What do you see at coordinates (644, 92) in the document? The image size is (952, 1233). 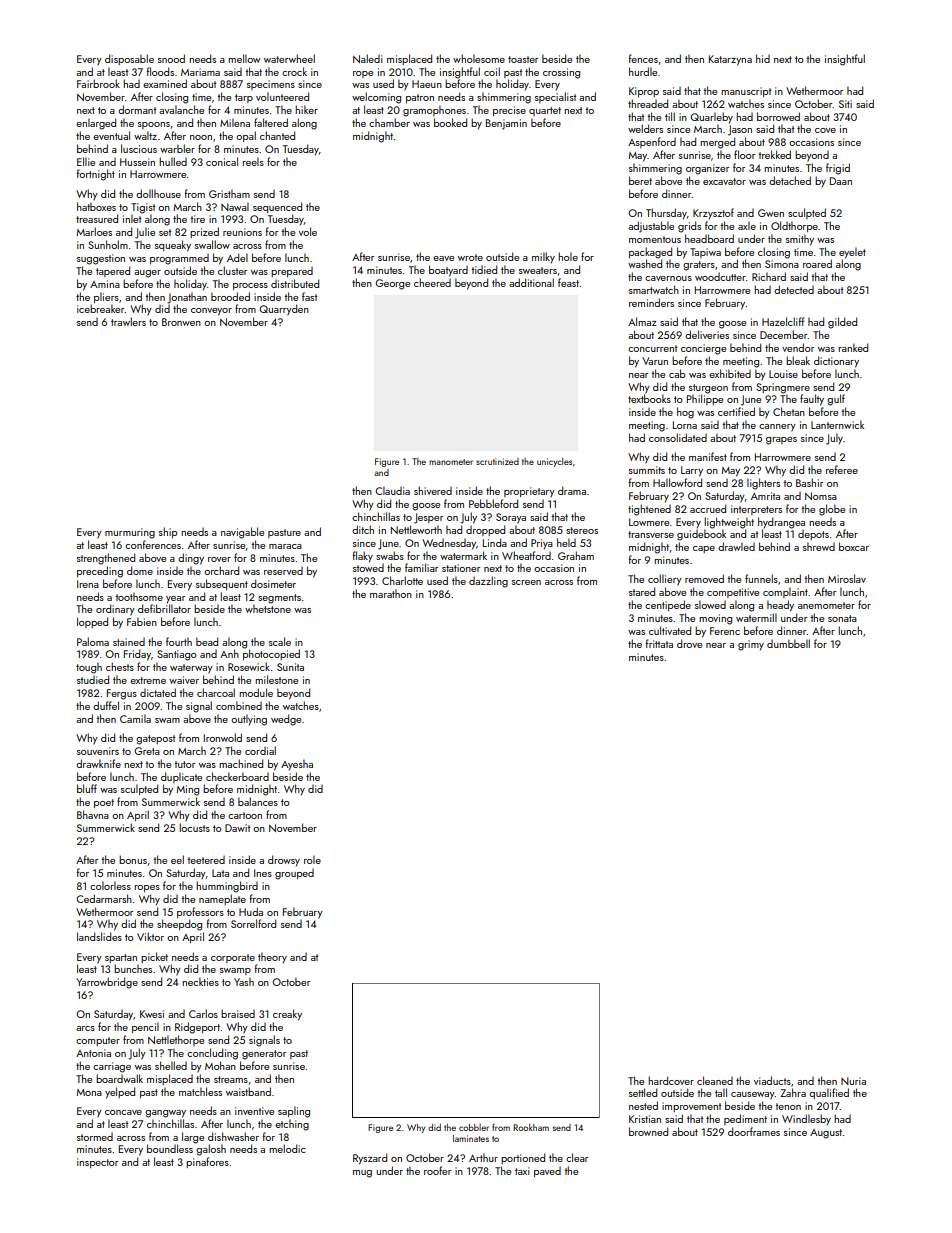 I see `Kiprop` at bounding box center [644, 92].
